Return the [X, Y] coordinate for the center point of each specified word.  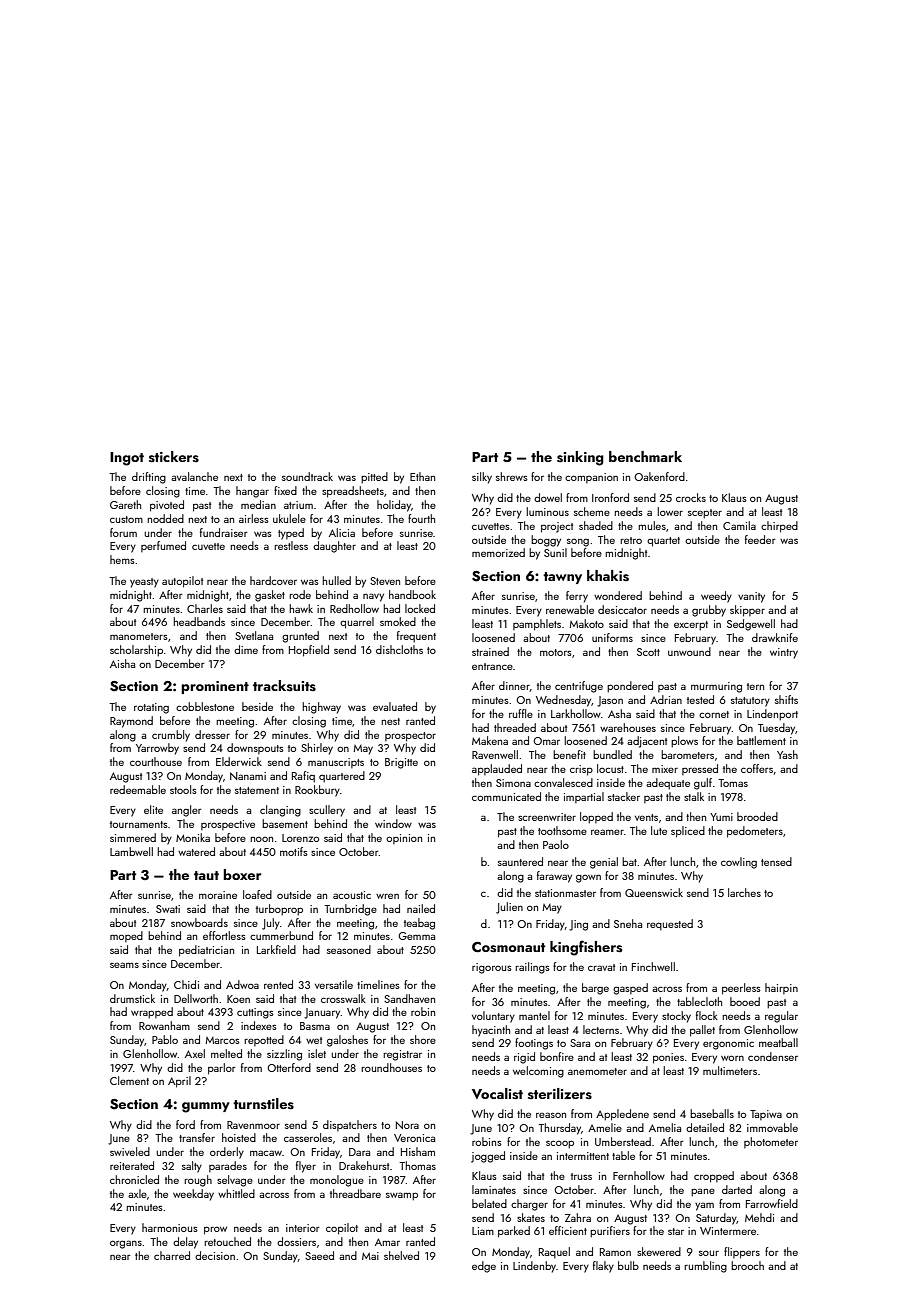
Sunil [555, 552]
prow [215, 1230]
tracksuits [284, 685]
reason [551, 1115]
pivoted [167, 506]
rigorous [492, 968]
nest [390, 721]
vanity [751, 597]
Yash [787, 754]
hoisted [239, 1137]
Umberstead [623, 1141]
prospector [410, 737]
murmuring [716, 687]
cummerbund [281, 935]
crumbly [171, 736]
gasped [630, 989]
